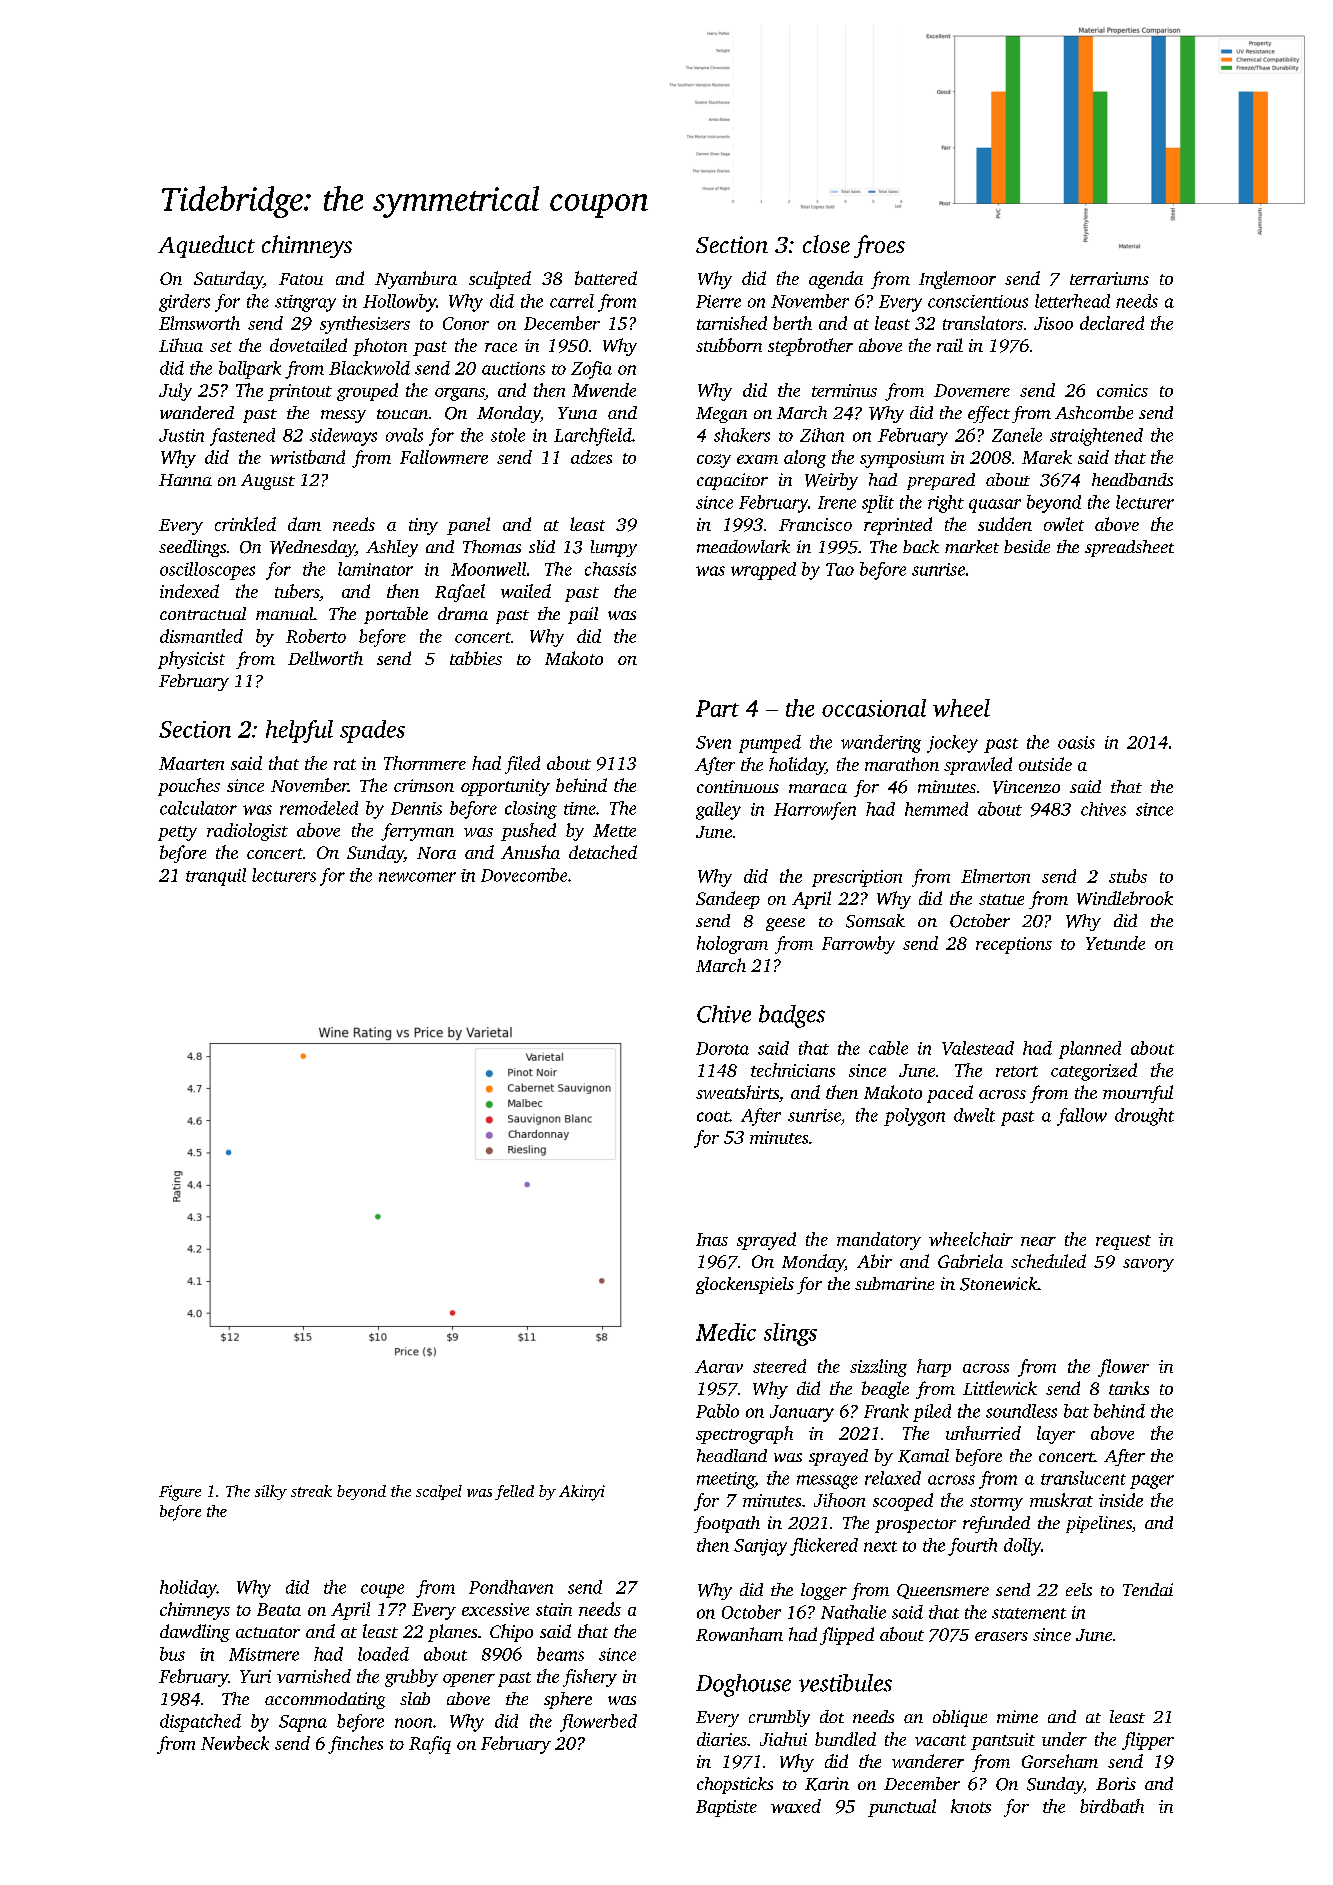 Image resolution: width=1333 pixels, height=1885 pixels. I want to click on straightened, so click(1096, 437).
